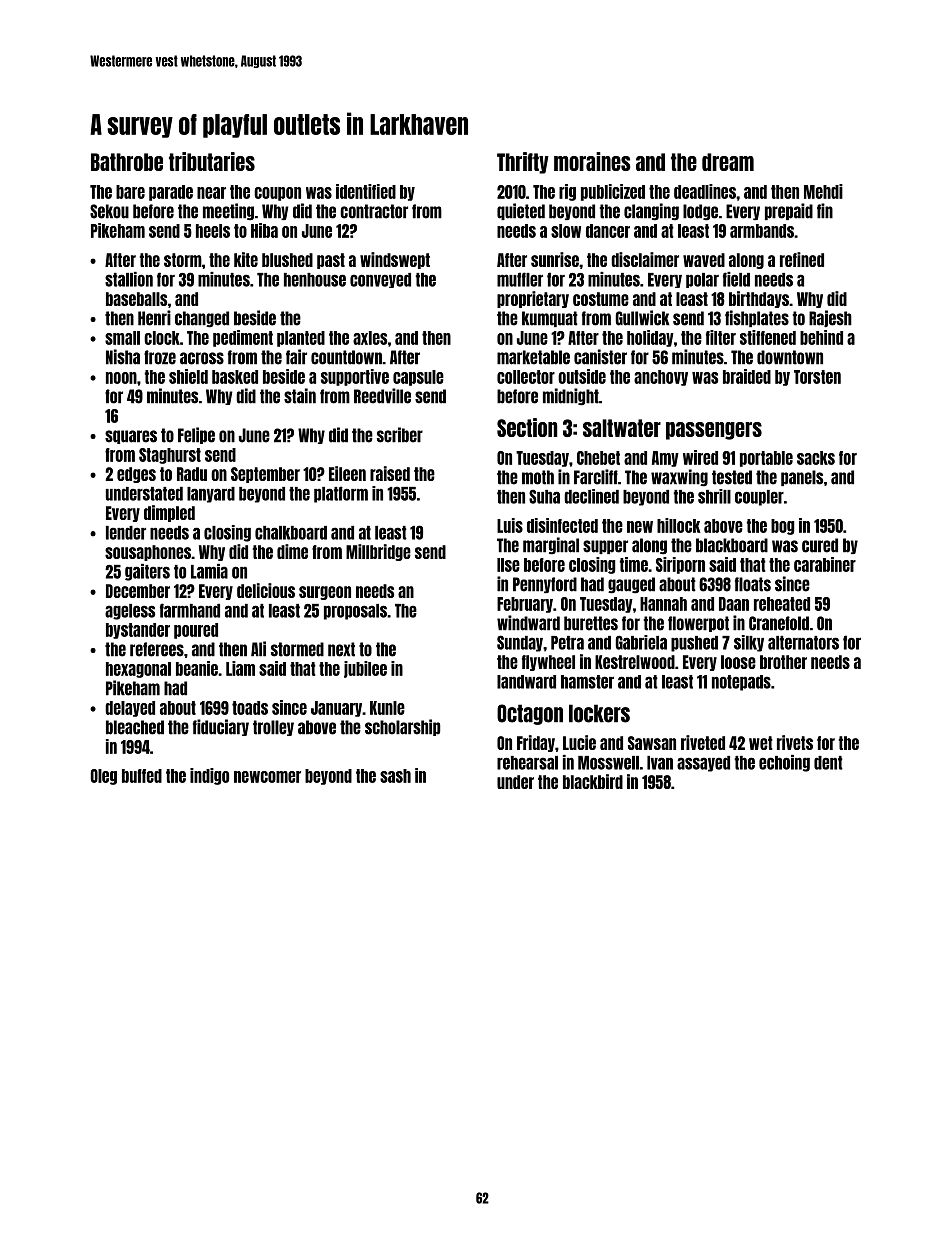  I want to click on blackbird, so click(593, 781).
